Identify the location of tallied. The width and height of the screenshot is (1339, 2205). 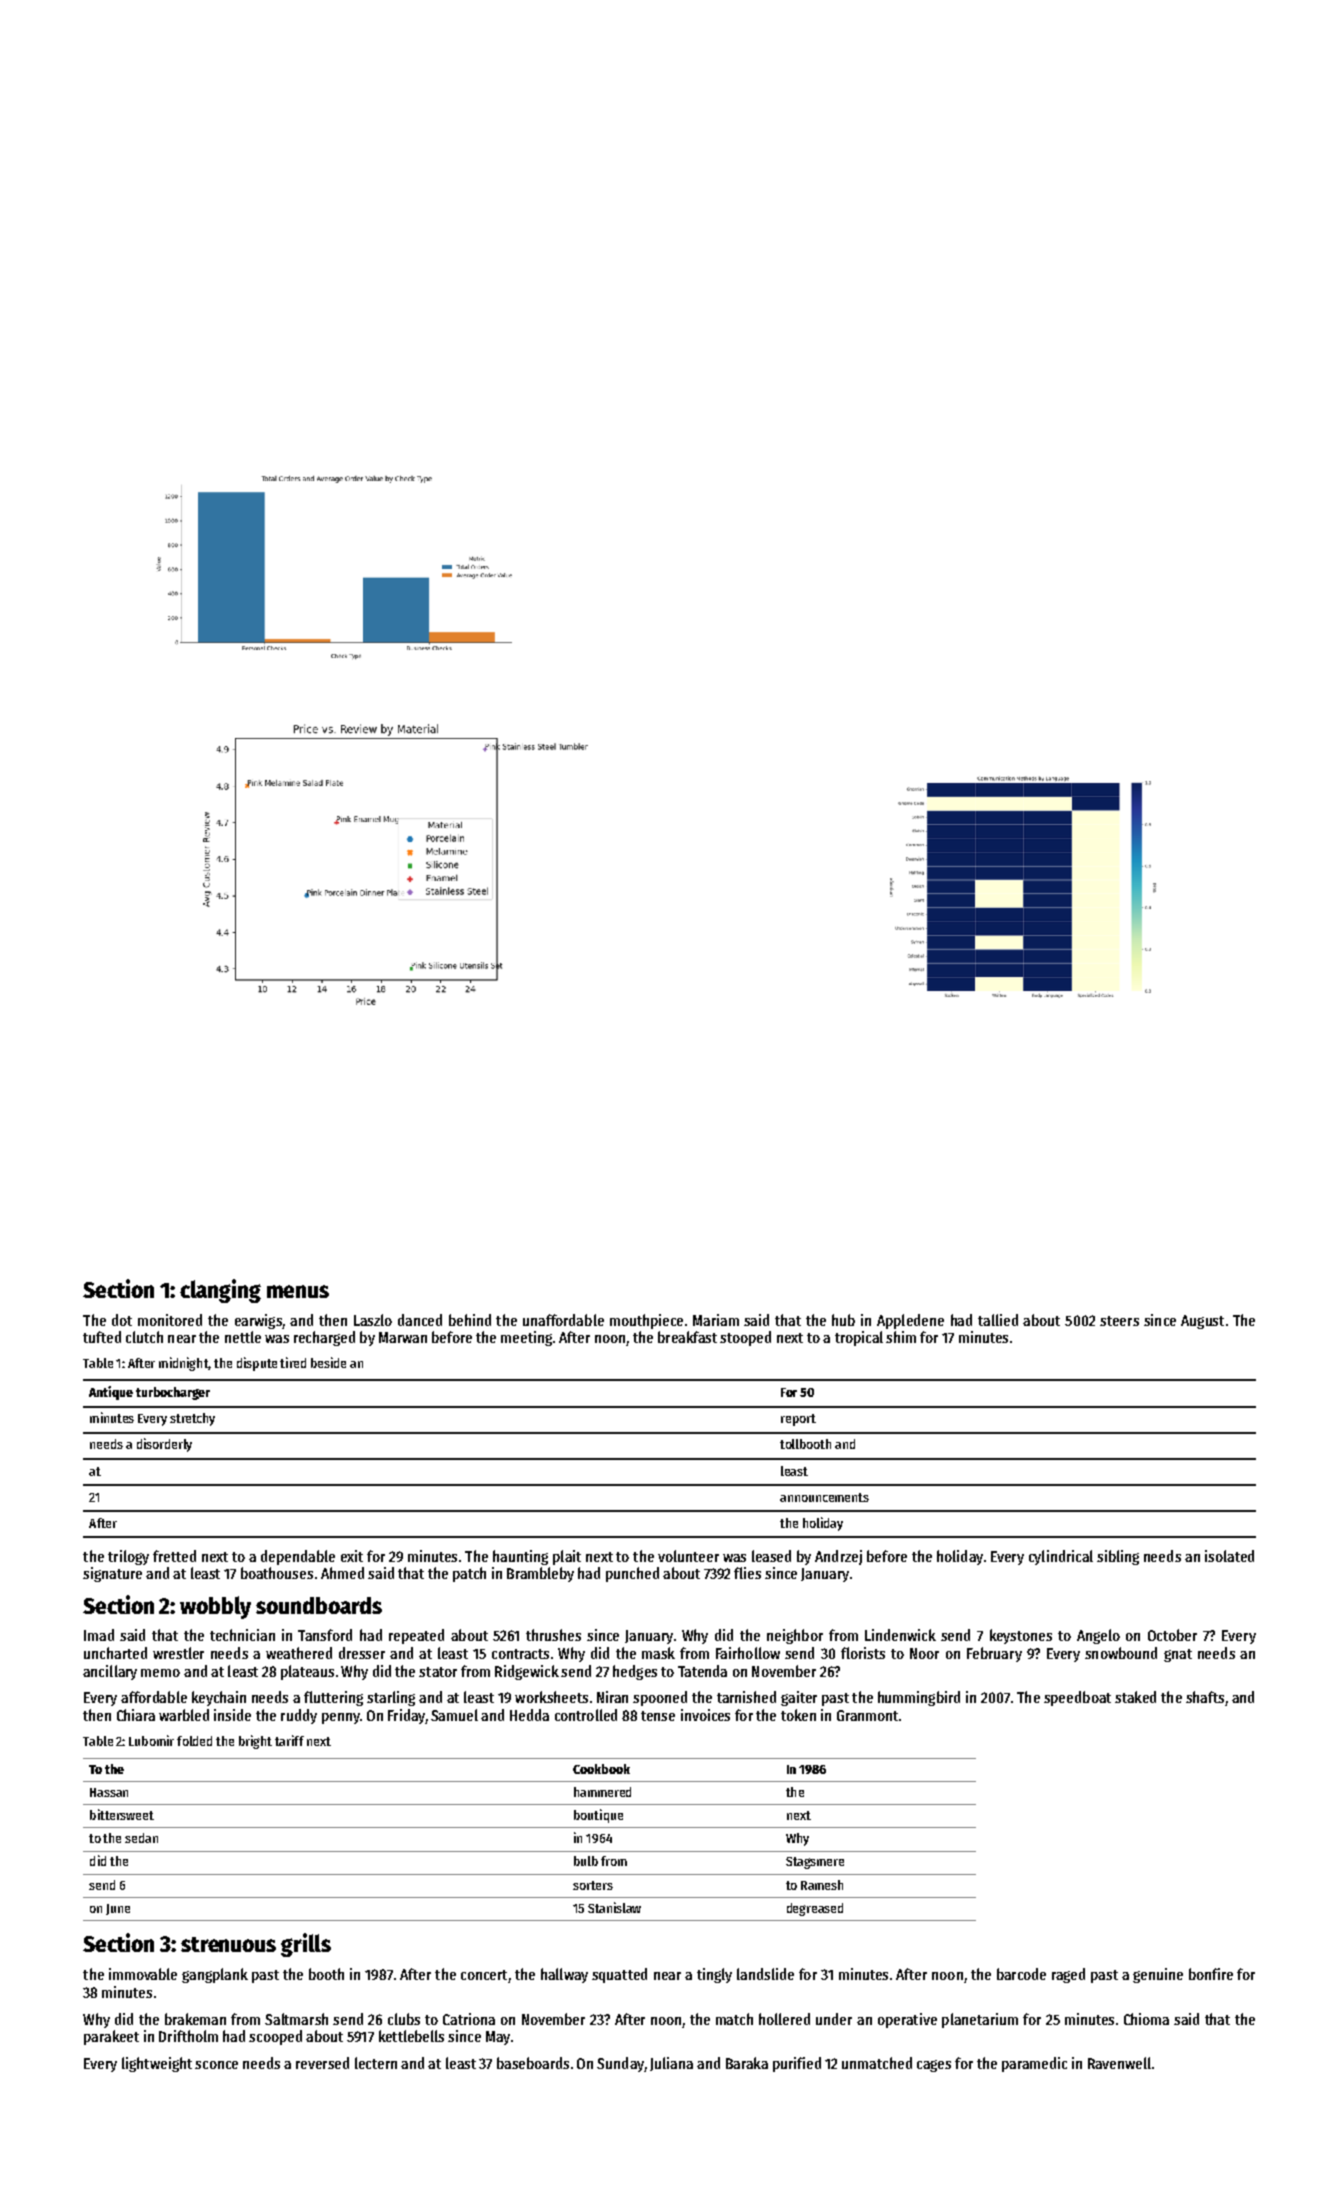
(998, 1320).
